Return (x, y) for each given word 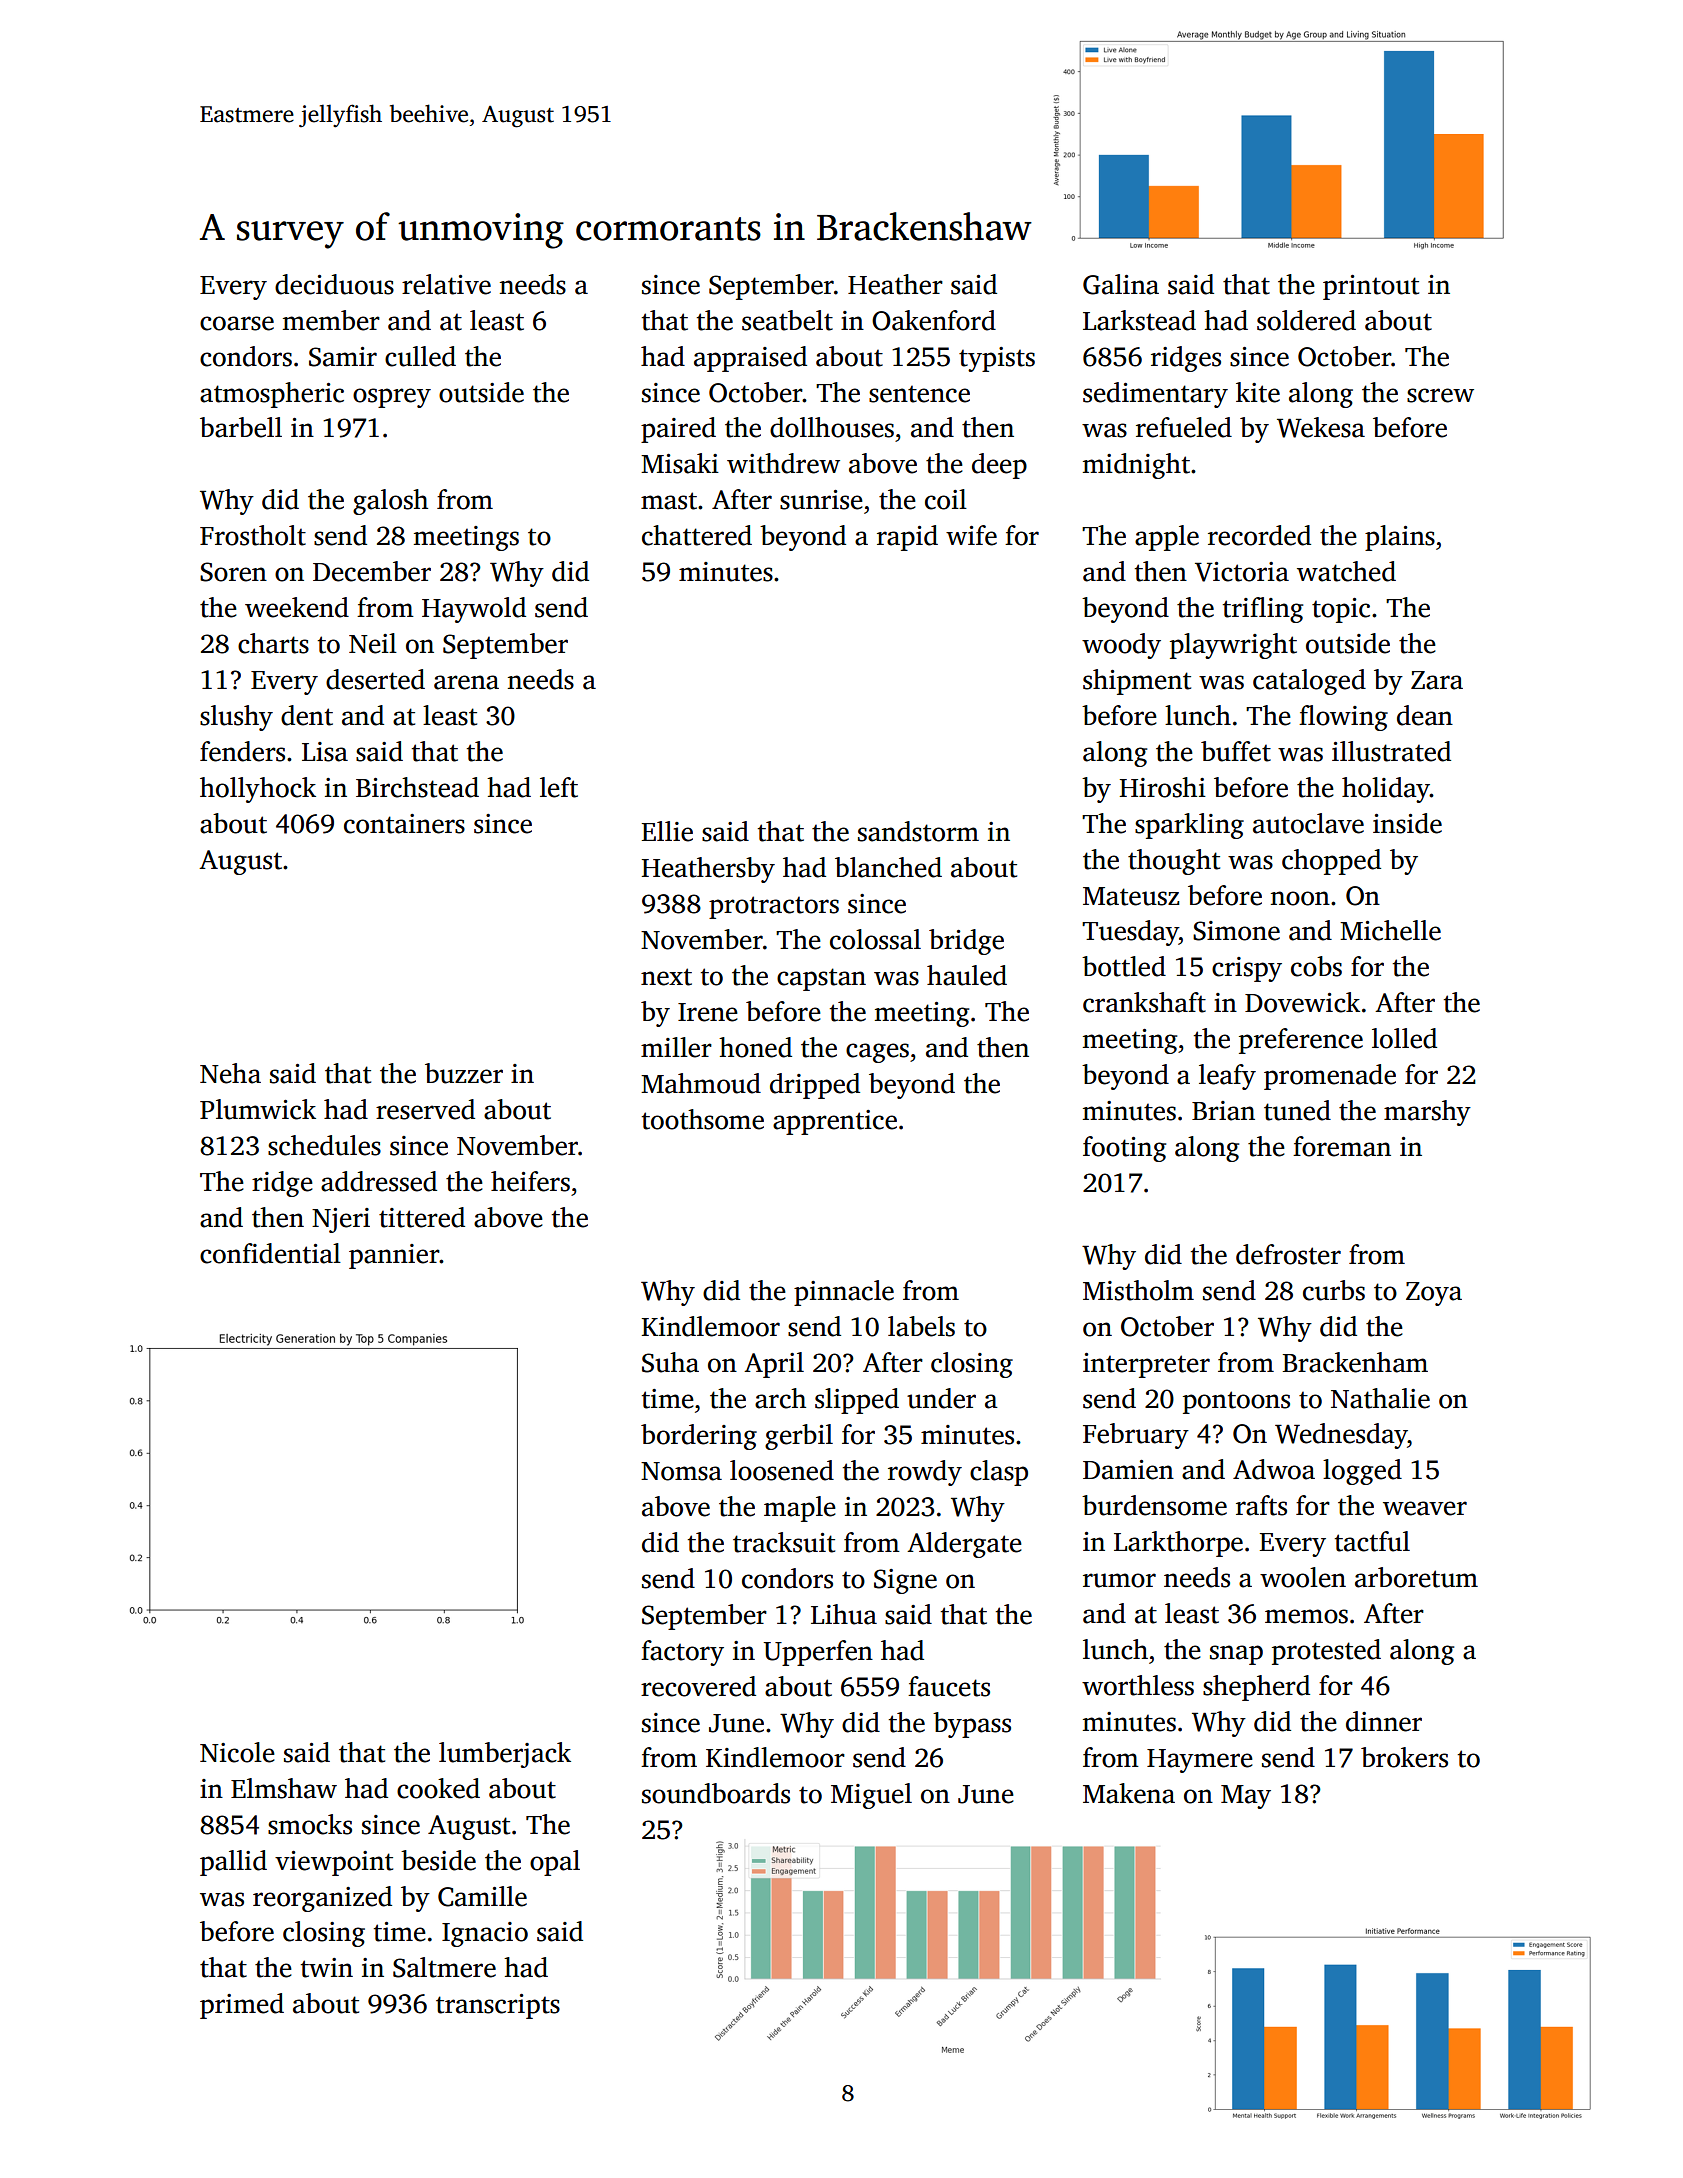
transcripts (498, 2006)
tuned (1297, 1110)
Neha (230, 1073)
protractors (774, 907)
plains (1400, 538)
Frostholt (253, 535)
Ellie (667, 831)
